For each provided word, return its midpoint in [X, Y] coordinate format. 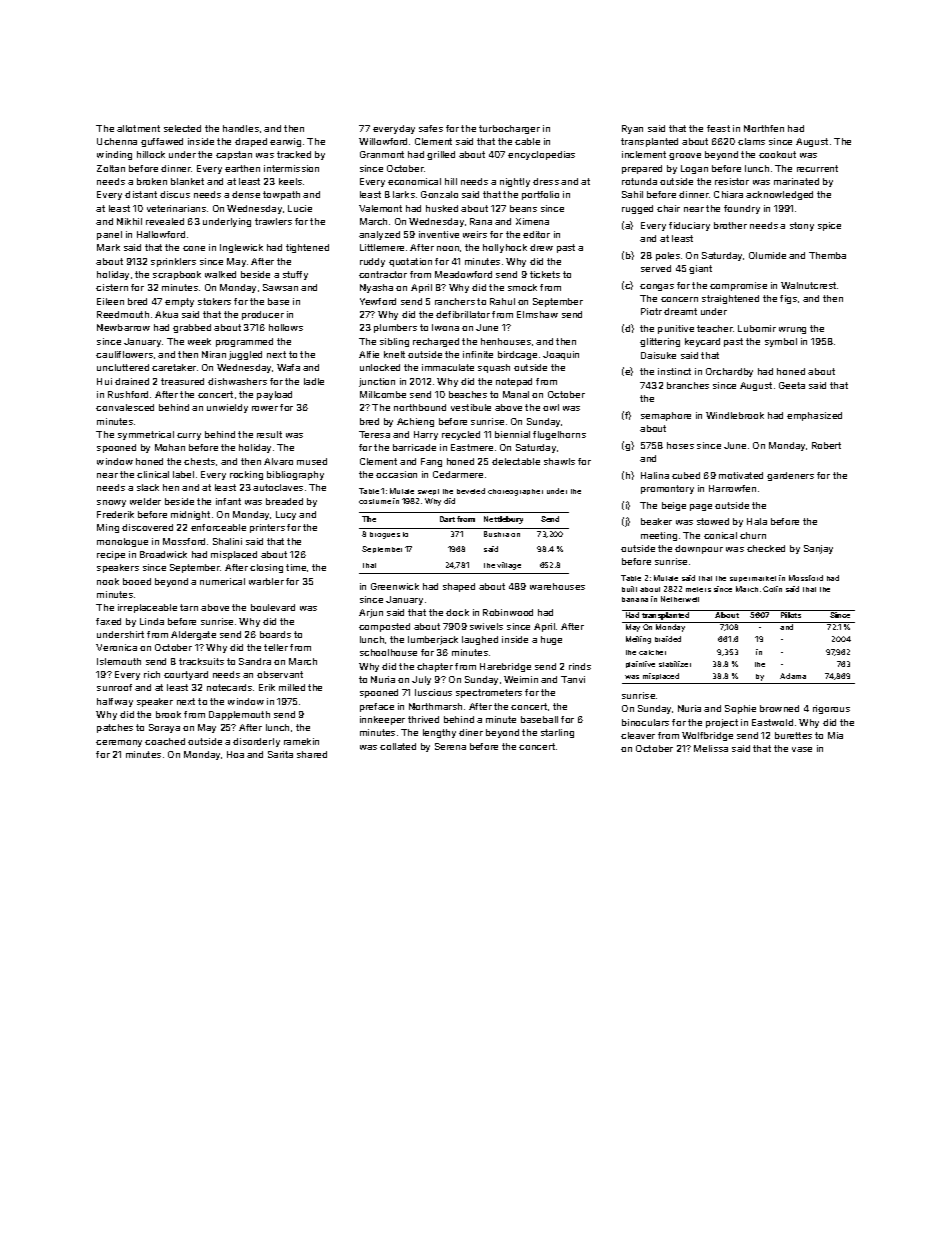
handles [241, 128]
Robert [826, 445]
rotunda [639, 181]
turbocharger [509, 129]
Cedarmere [458, 474]
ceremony [119, 743]
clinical [153, 474]
